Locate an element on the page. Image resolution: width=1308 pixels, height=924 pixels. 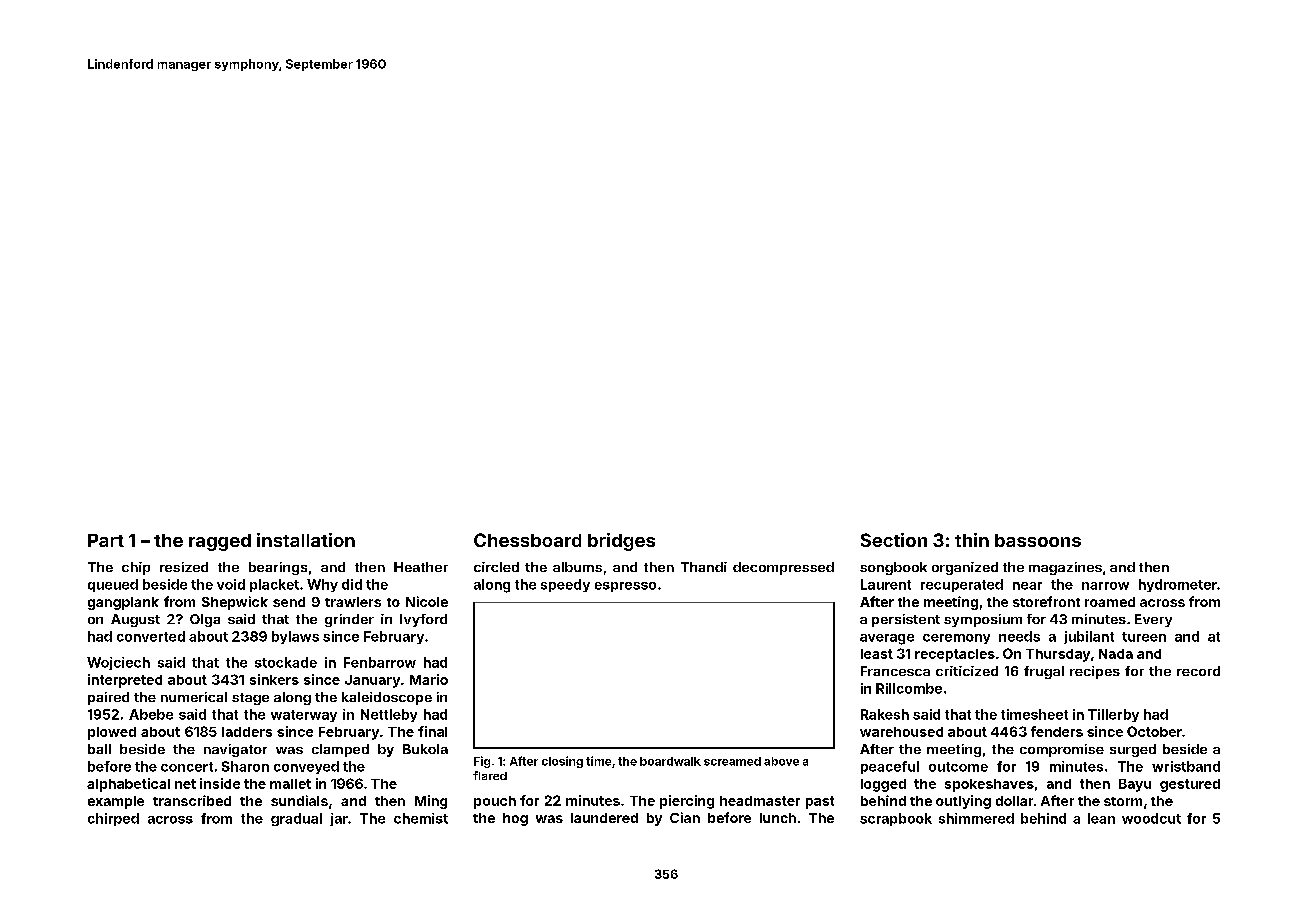
piercing is located at coordinates (687, 802).
